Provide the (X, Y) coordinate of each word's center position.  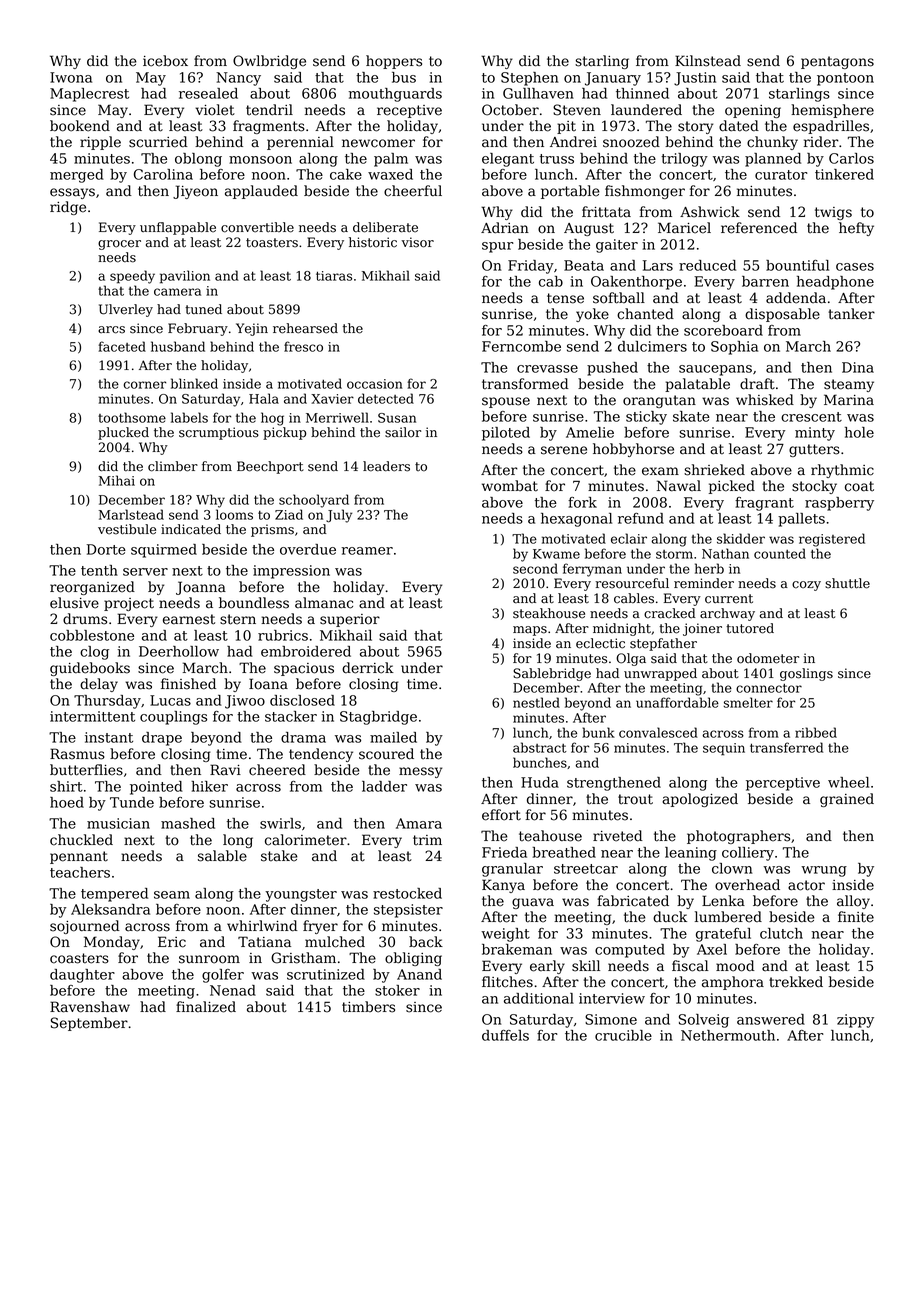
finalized (206, 1007)
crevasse (547, 369)
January (613, 79)
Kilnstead (708, 61)
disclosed (302, 700)
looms (234, 514)
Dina (858, 367)
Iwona (71, 77)
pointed (156, 788)
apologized (700, 800)
